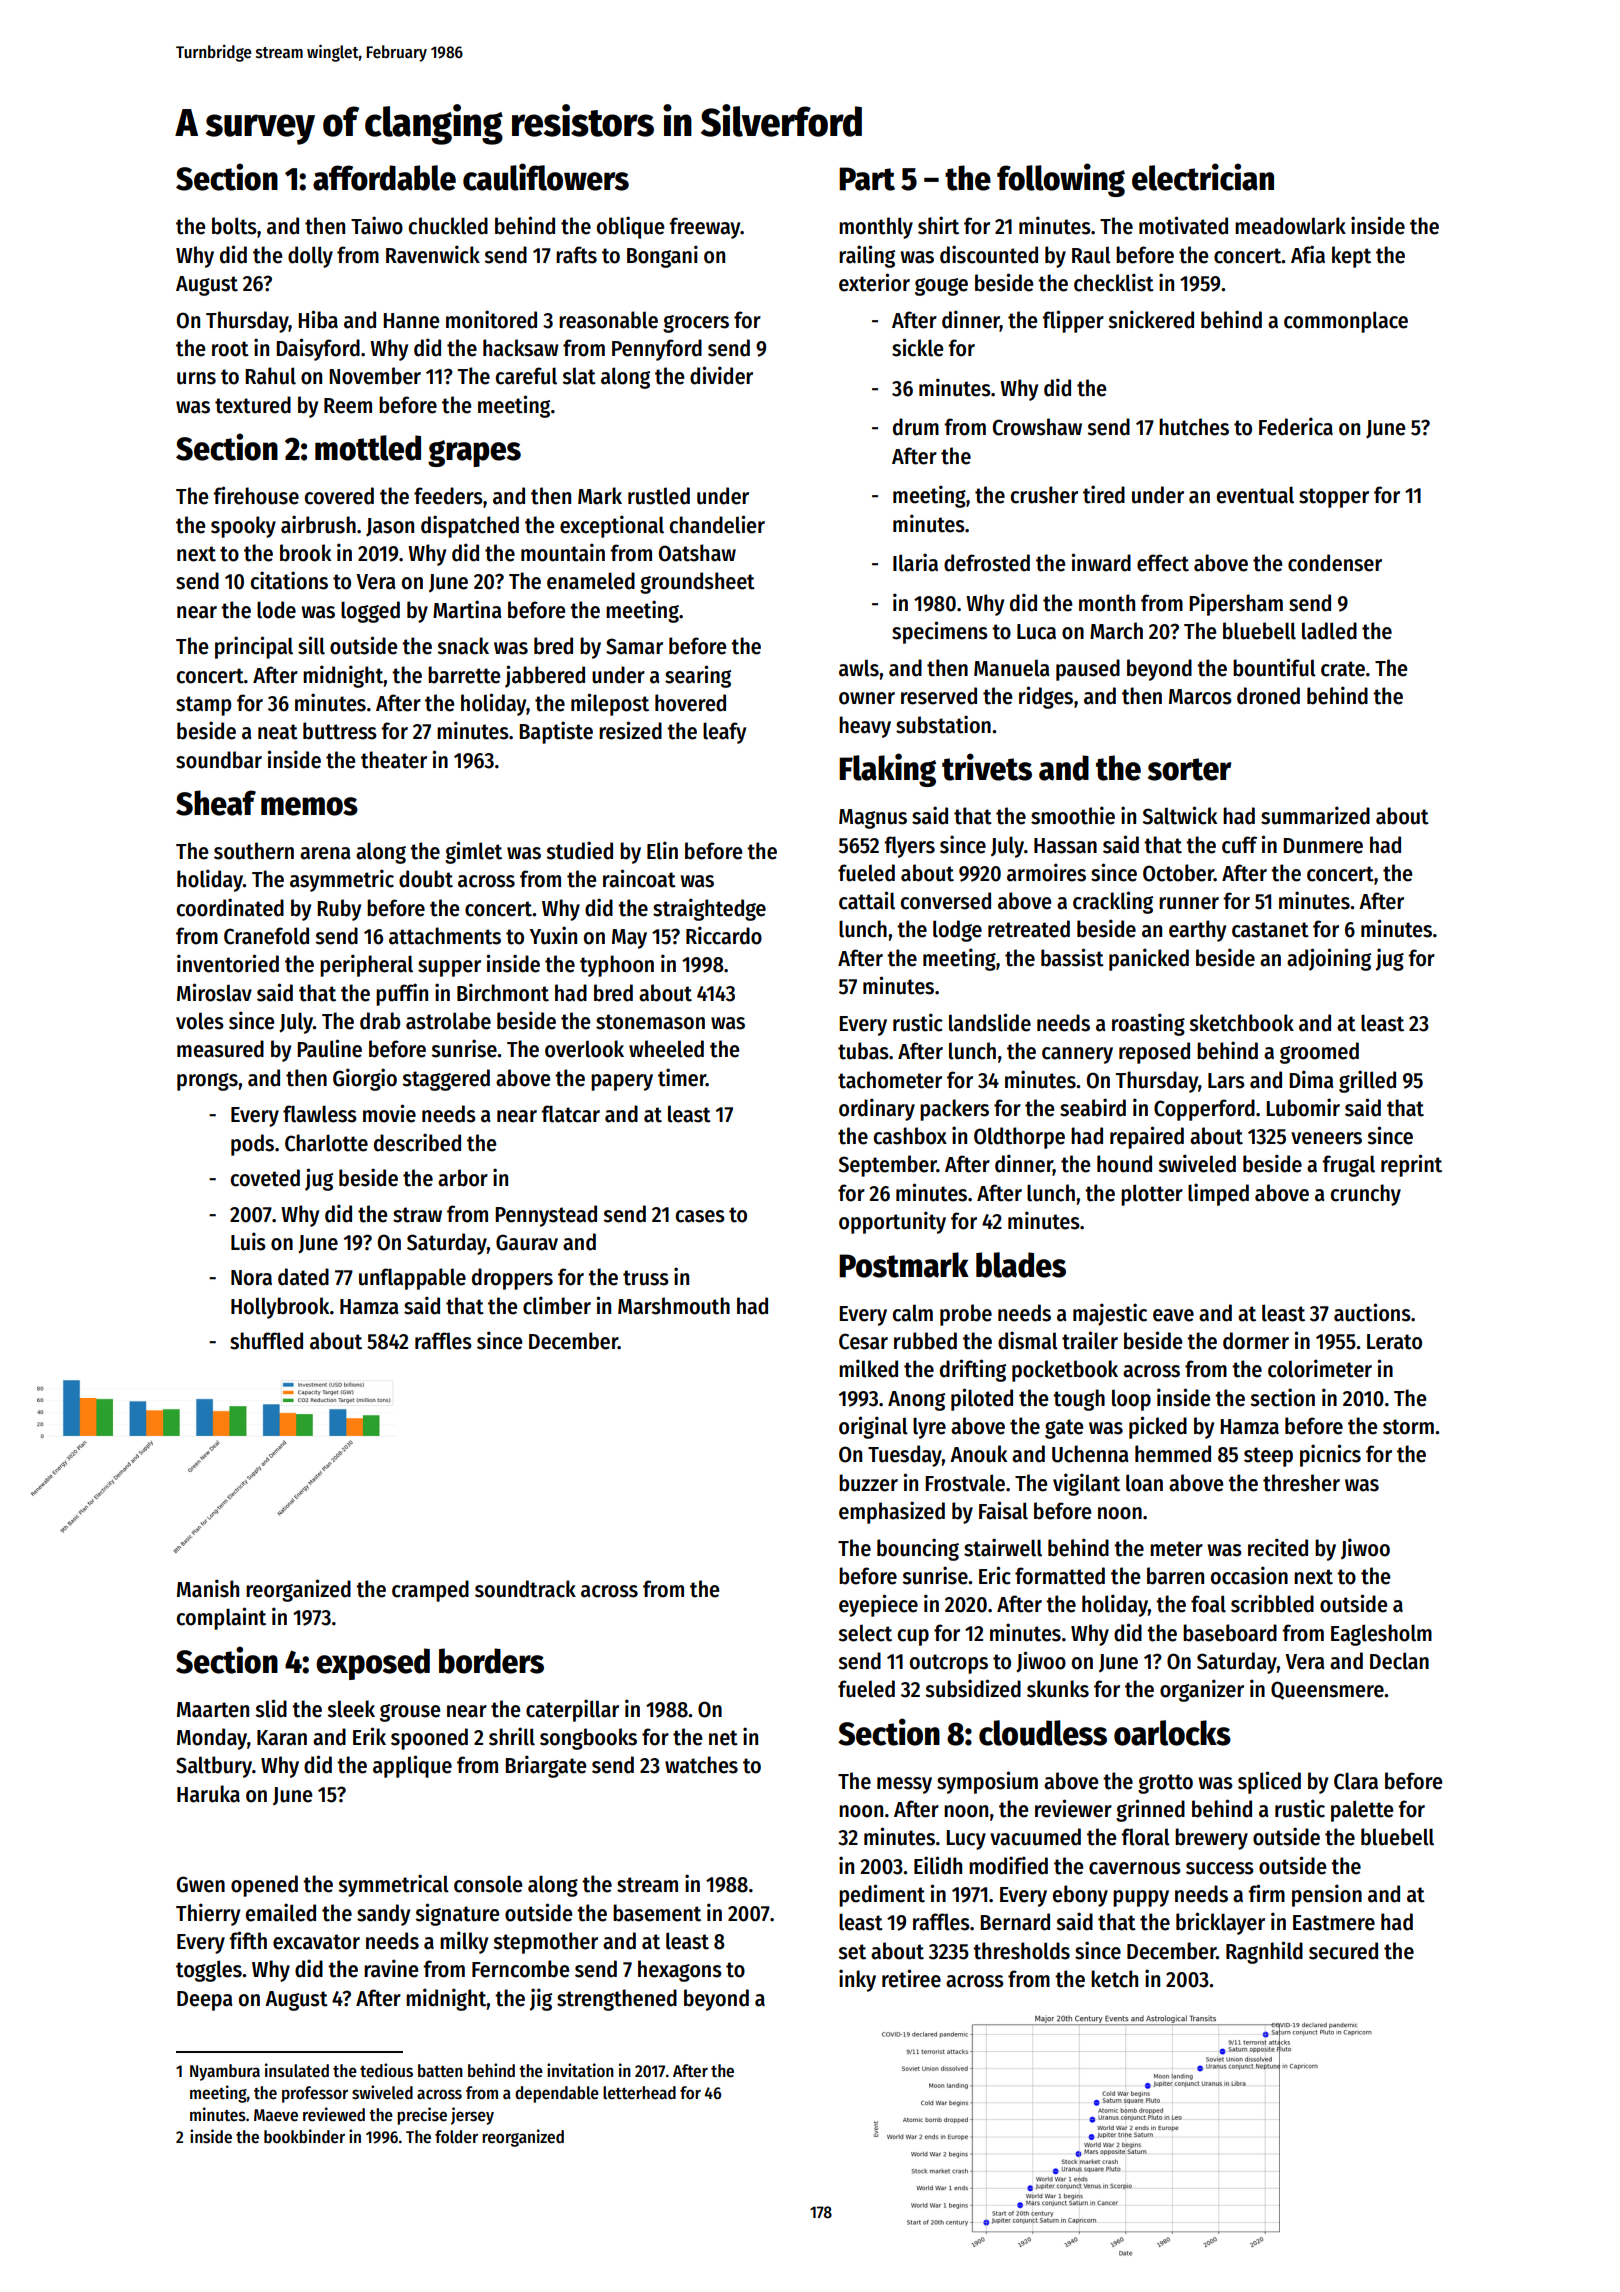 Image resolution: width=1620 pixels, height=2292 pixels. What do you see at coordinates (1061, 180) in the screenshot?
I see `following` at bounding box center [1061, 180].
